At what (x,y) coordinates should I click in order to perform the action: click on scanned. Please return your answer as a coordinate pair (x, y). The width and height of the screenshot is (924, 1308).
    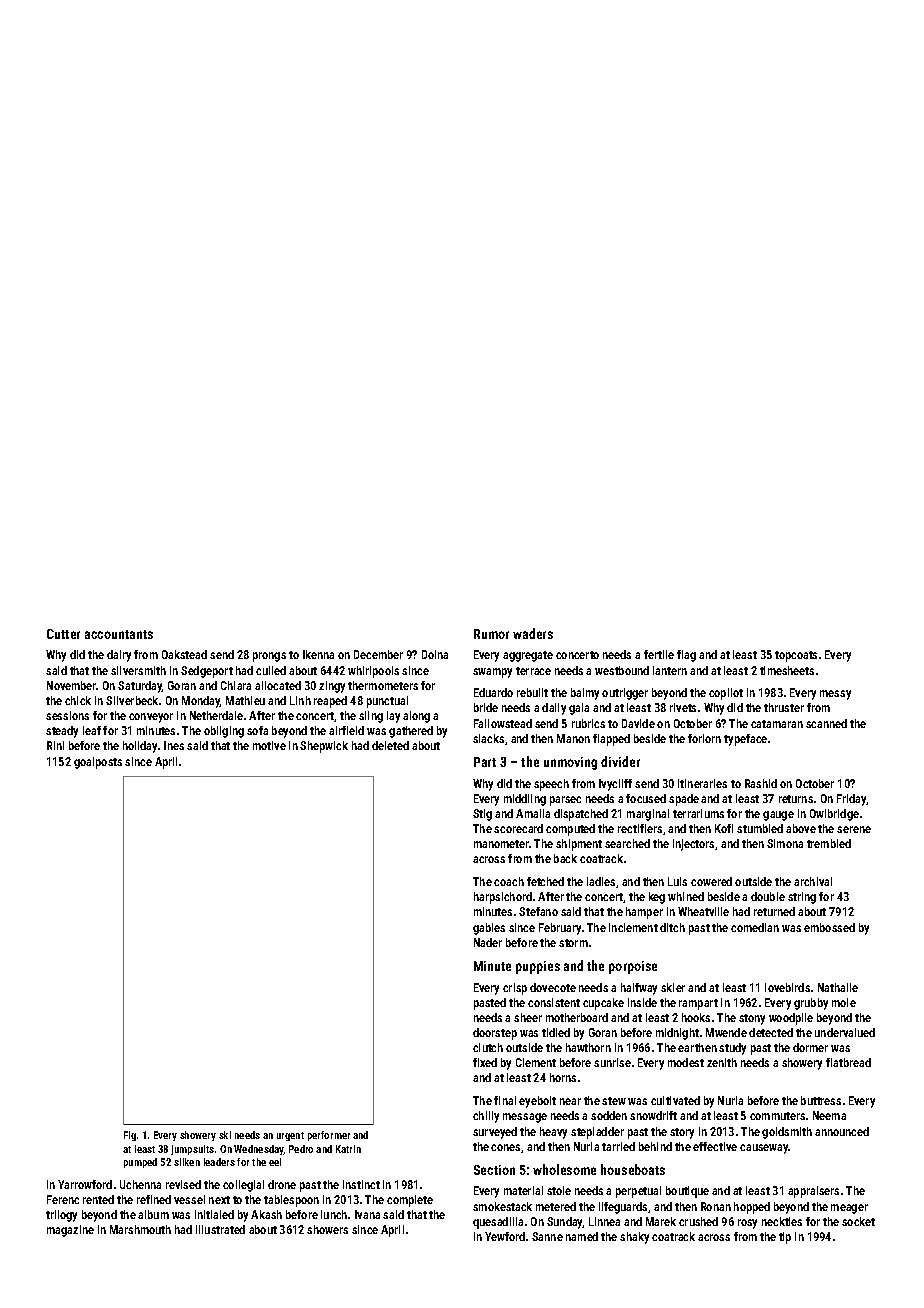
    Looking at the image, I should click on (826, 723).
